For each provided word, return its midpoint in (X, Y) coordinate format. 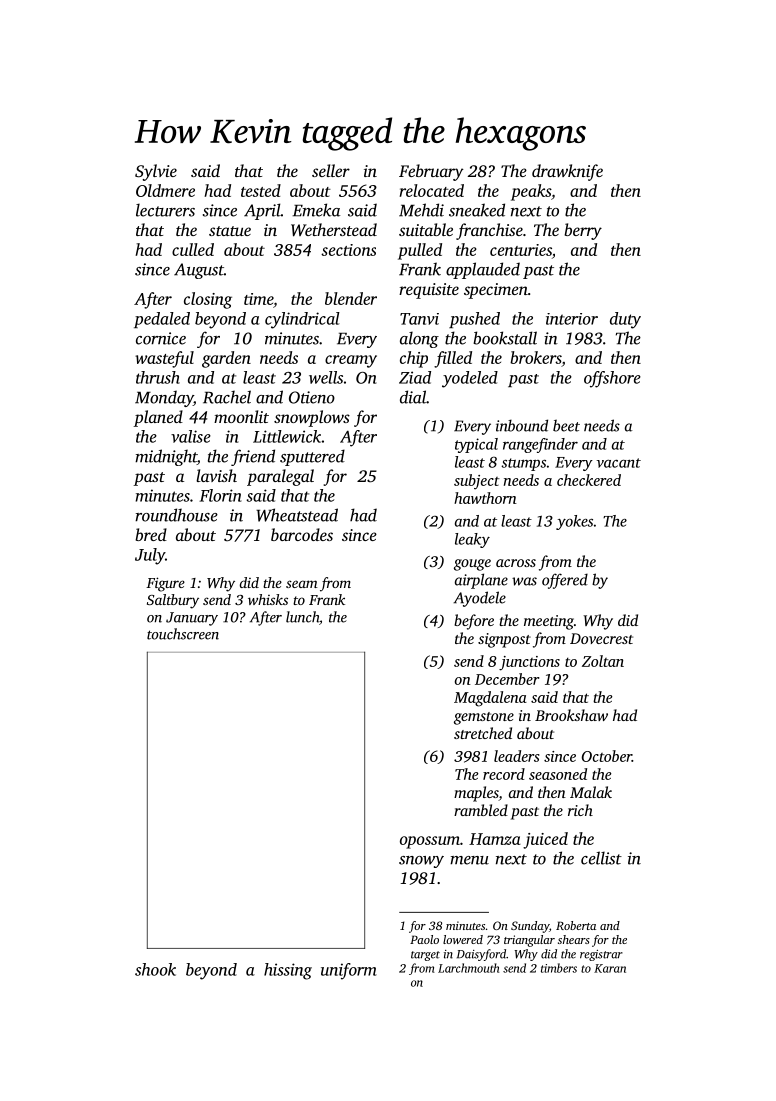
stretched (483, 733)
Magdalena (490, 699)
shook (155, 969)
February (431, 172)
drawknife (567, 172)
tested (261, 190)
